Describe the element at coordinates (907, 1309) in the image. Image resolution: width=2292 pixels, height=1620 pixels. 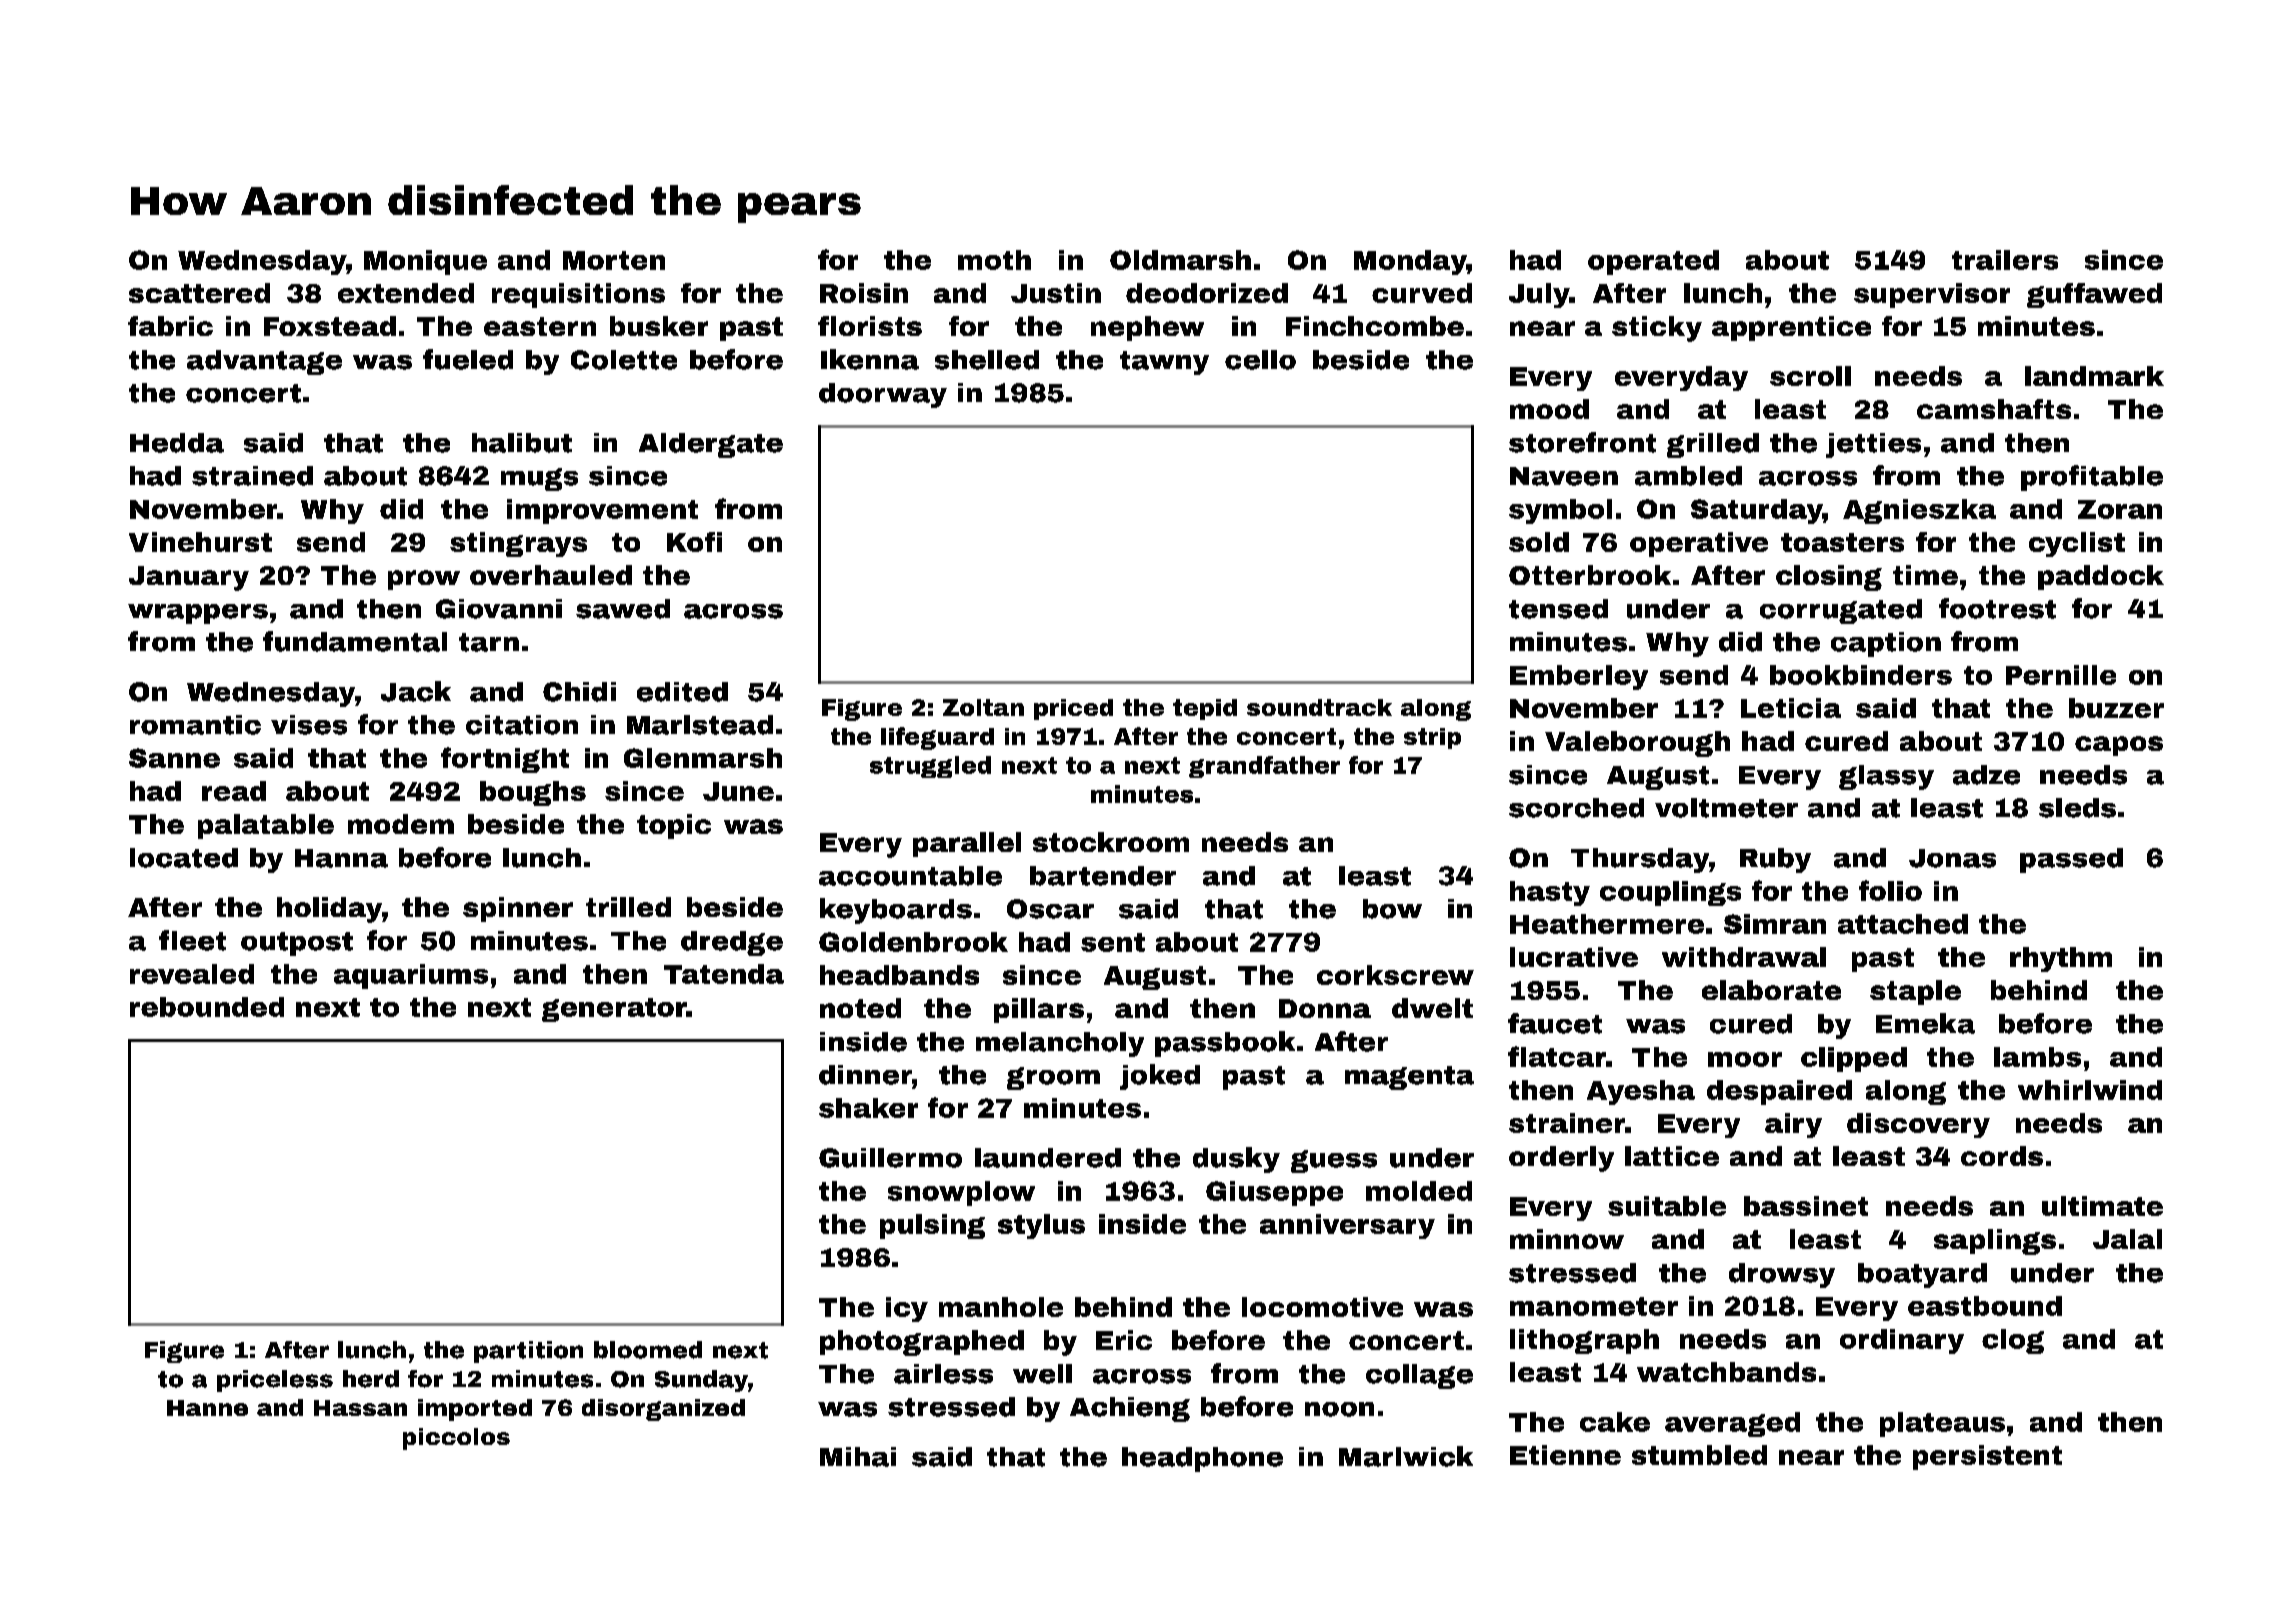
I see `icy` at that location.
